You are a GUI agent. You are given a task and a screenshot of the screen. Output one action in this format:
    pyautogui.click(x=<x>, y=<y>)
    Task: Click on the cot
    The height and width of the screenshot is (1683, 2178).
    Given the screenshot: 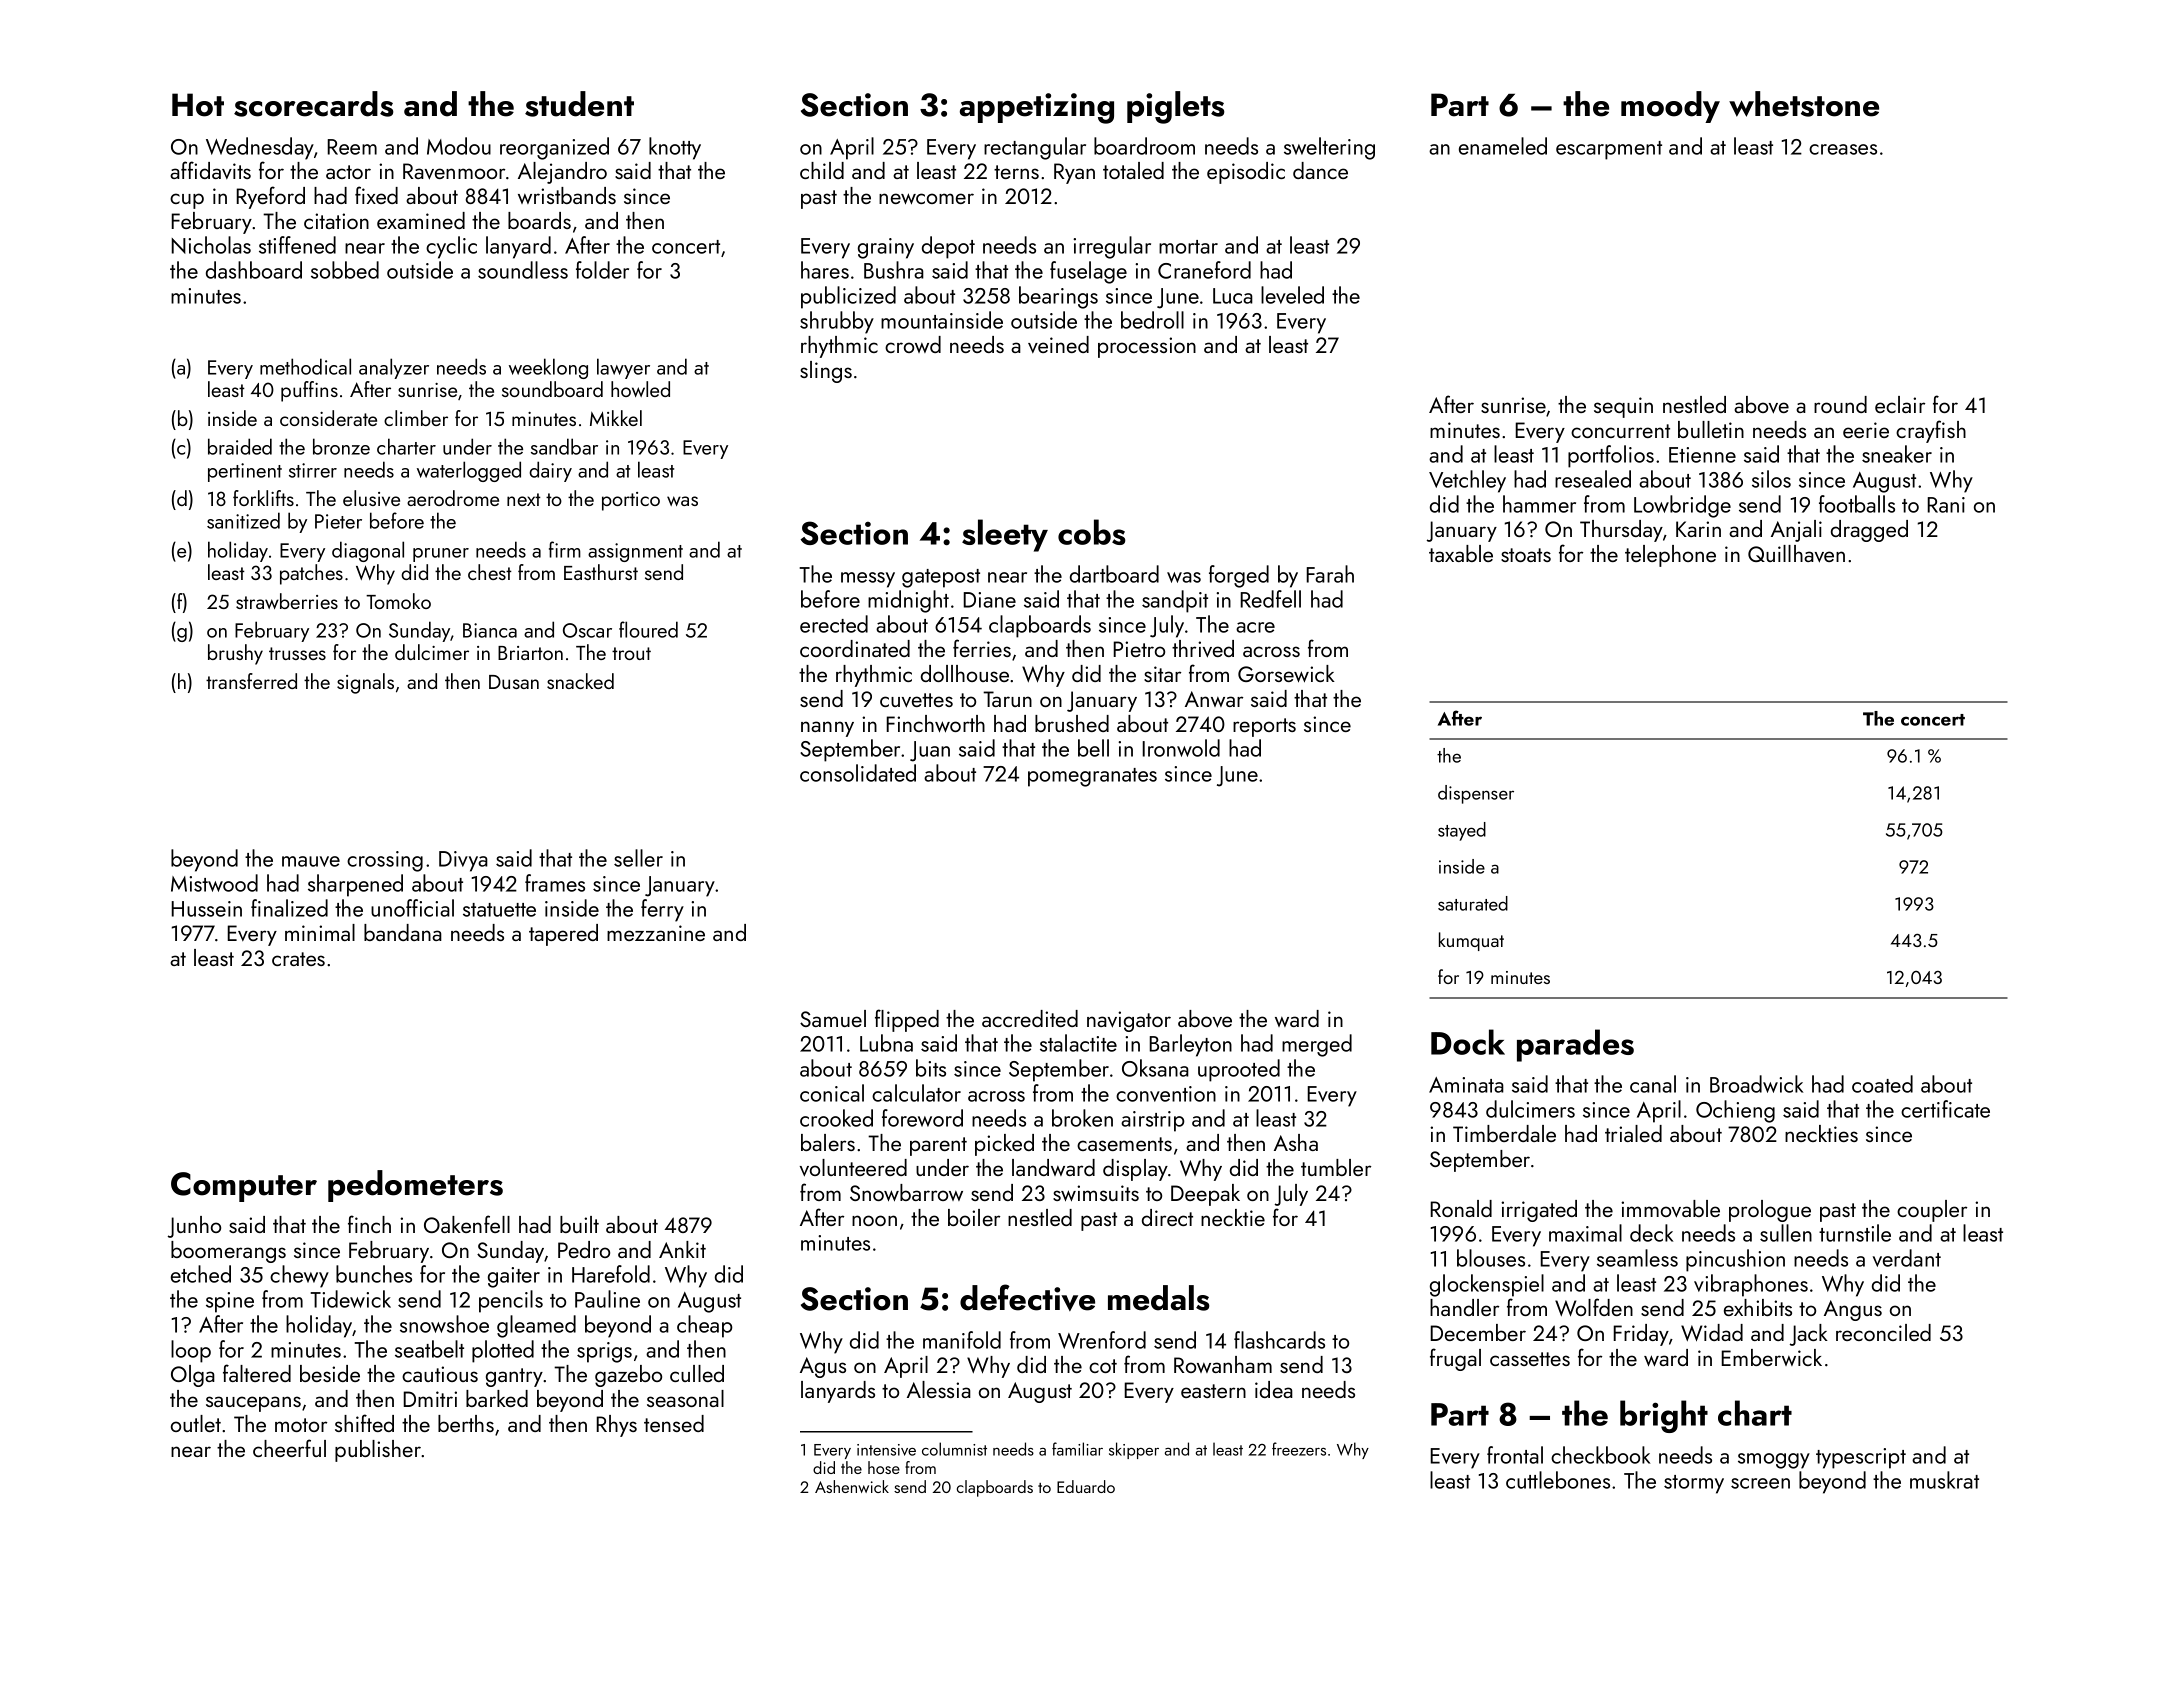 What is the action you would take?
    pyautogui.click(x=1103, y=1366)
